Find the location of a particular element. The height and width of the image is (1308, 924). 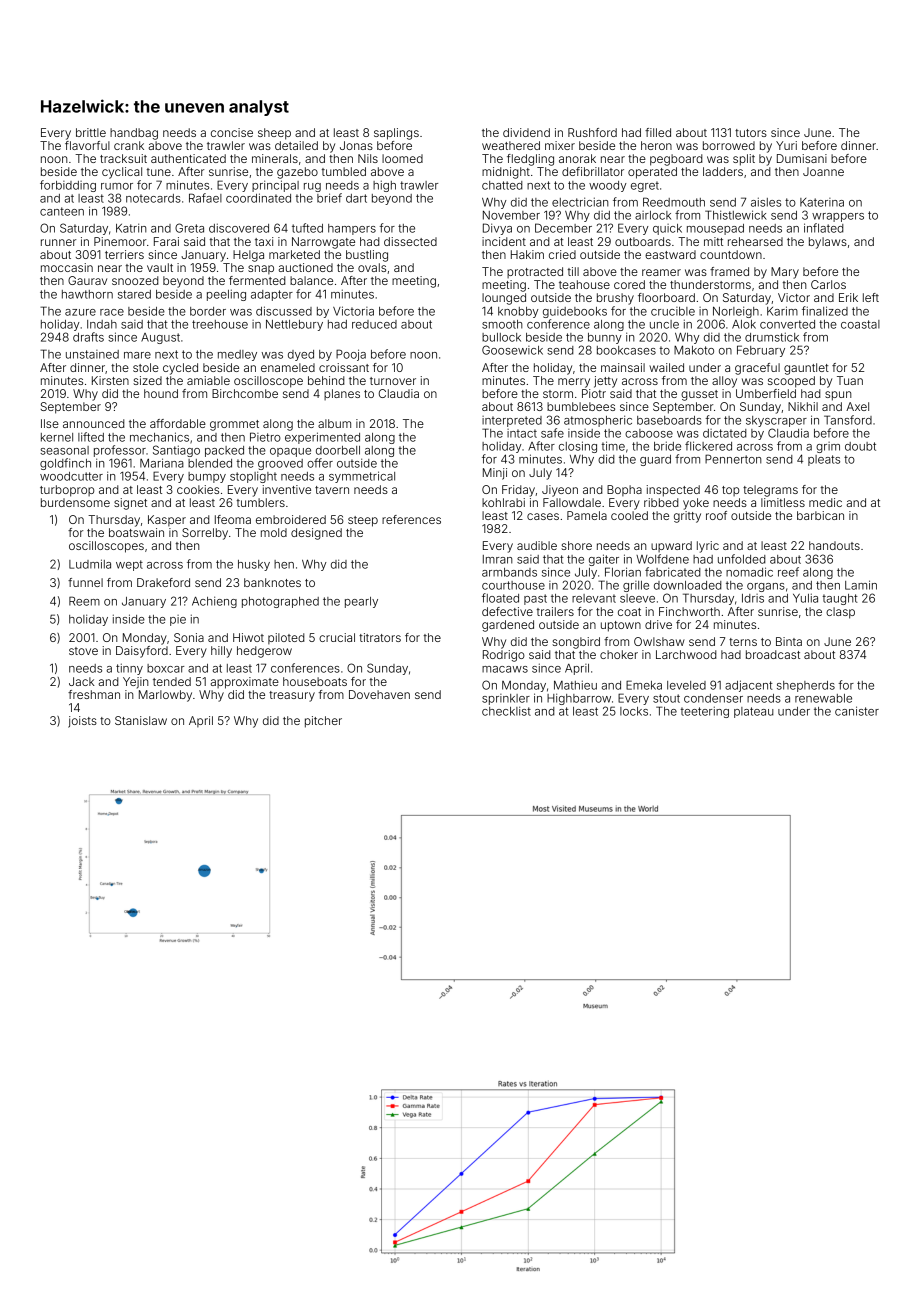

joists is located at coordinates (82, 722).
